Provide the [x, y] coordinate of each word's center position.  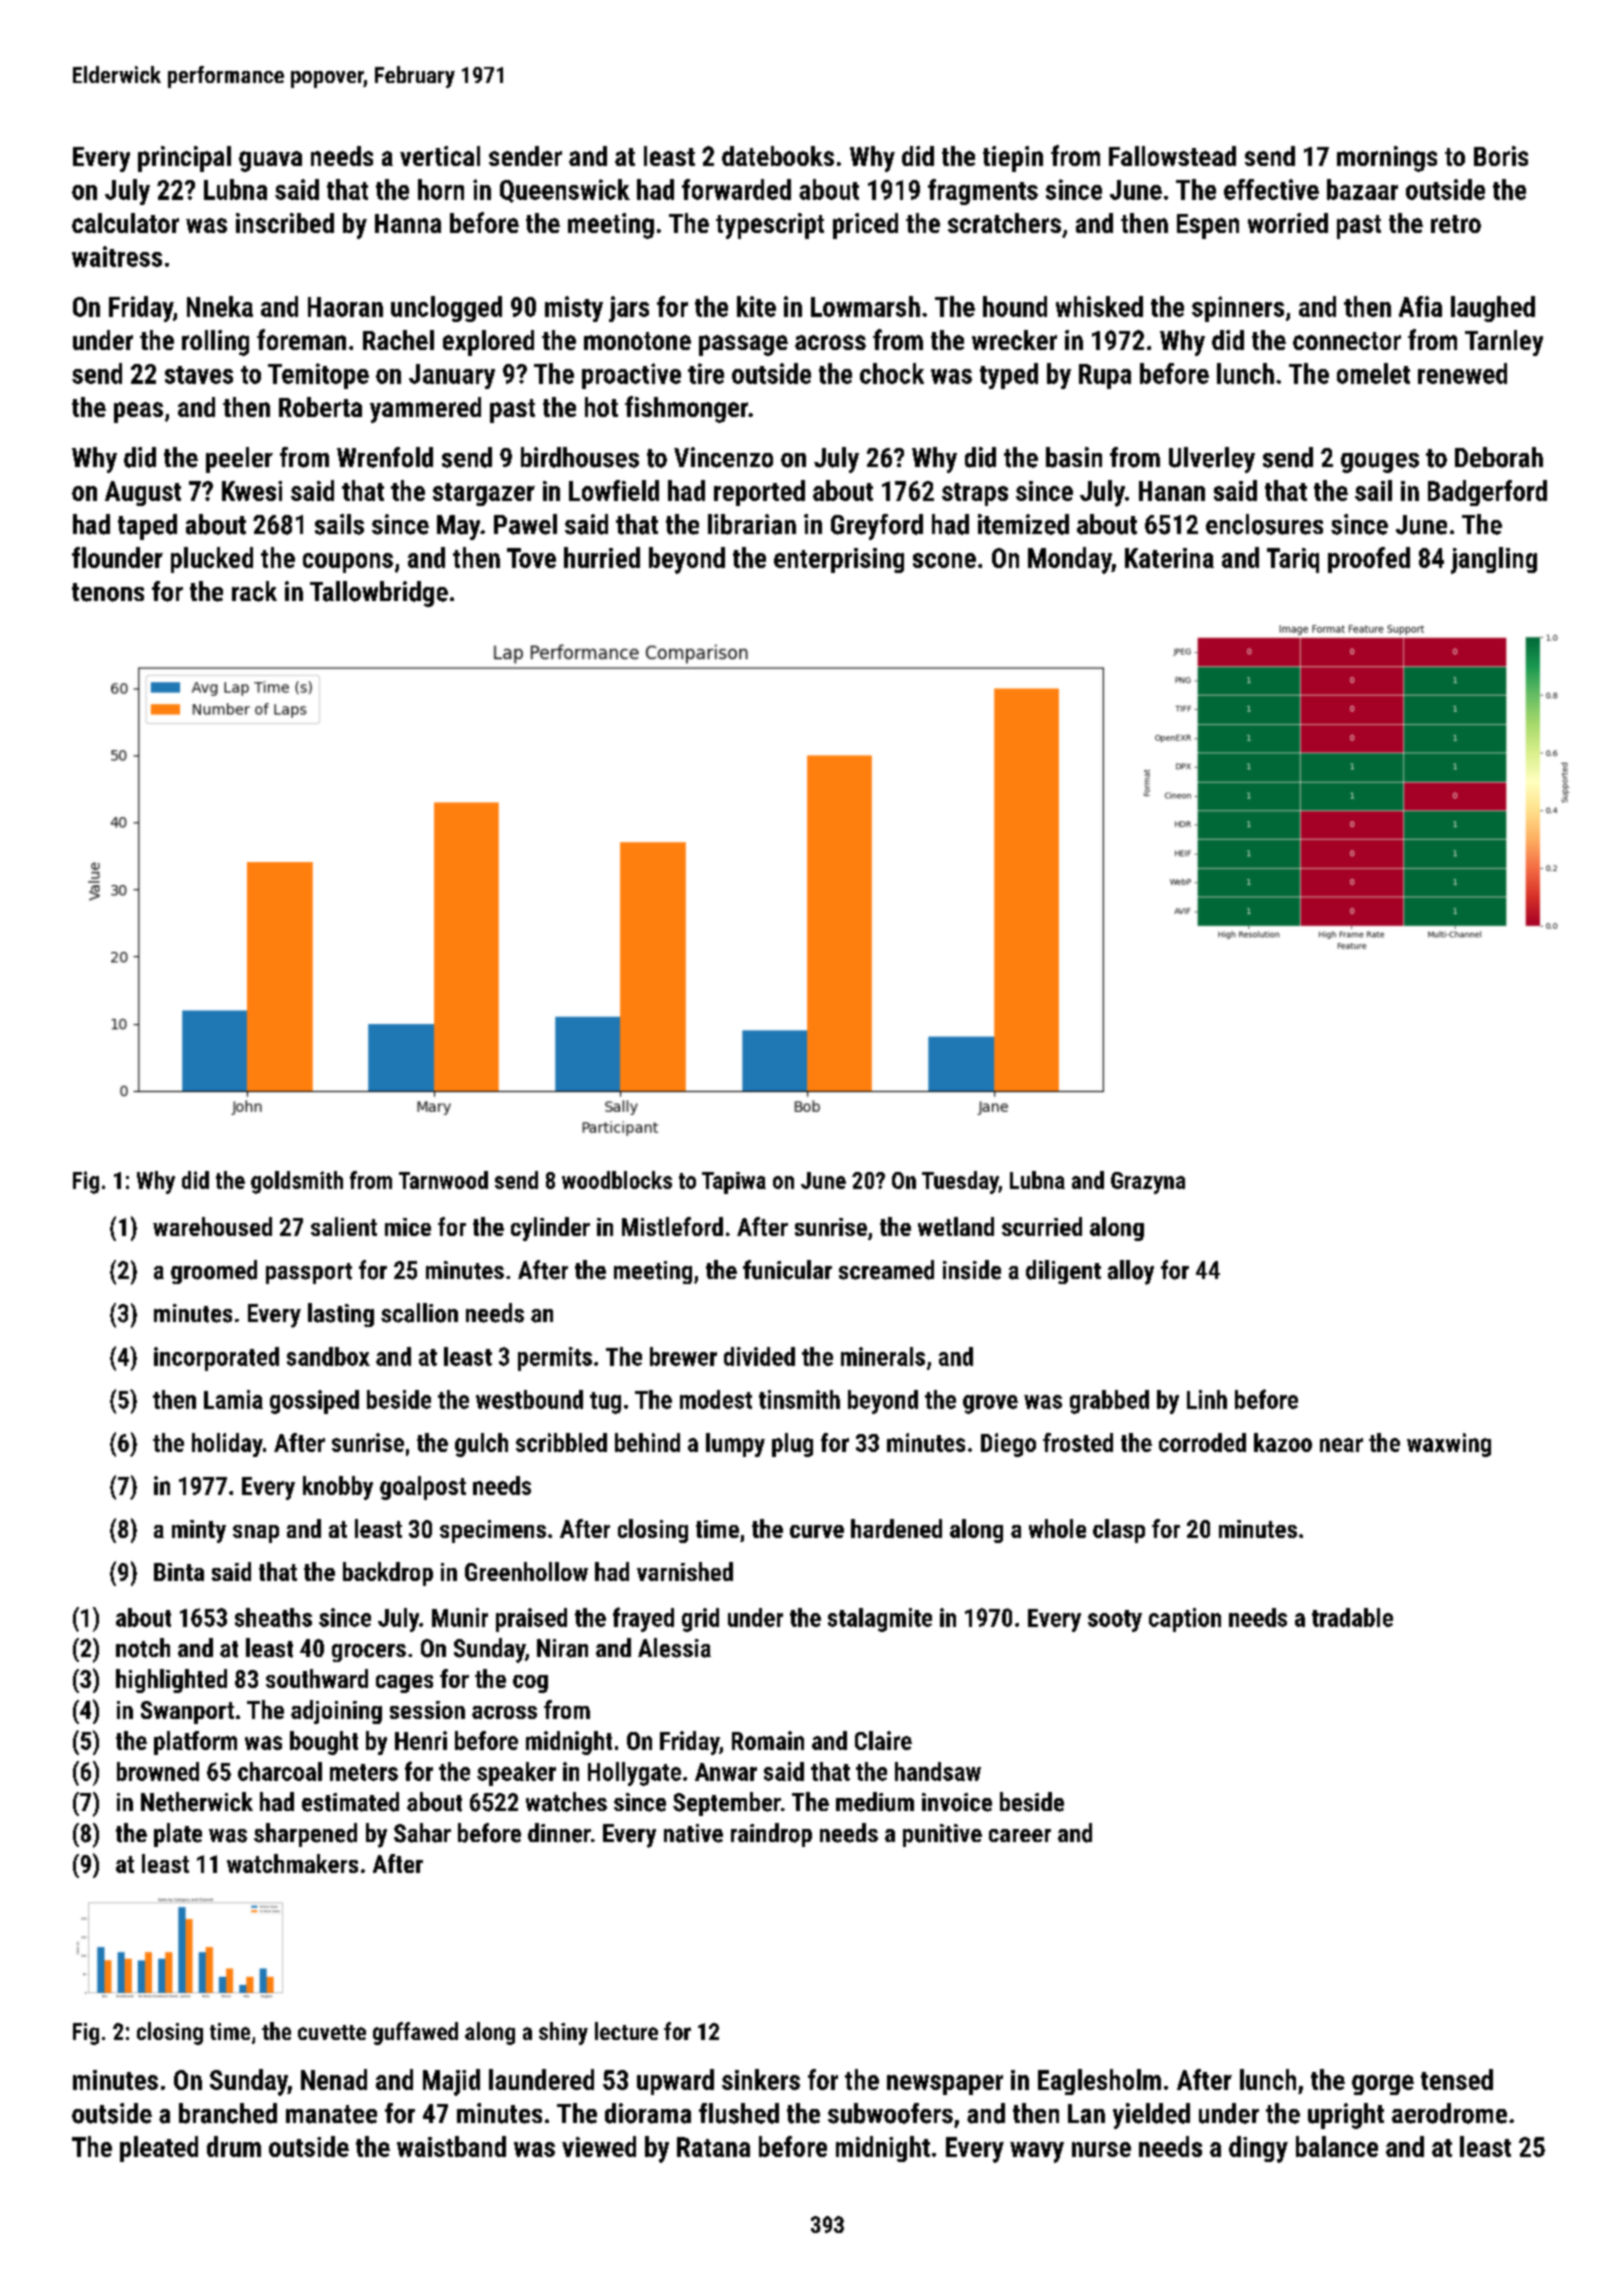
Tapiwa [734, 1183]
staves [199, 375]
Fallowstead [1172, 156]
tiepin [1013, 159]
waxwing [1449, 1445]
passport [309, 1273]
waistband [451, 2146]
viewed [599, 2146]
